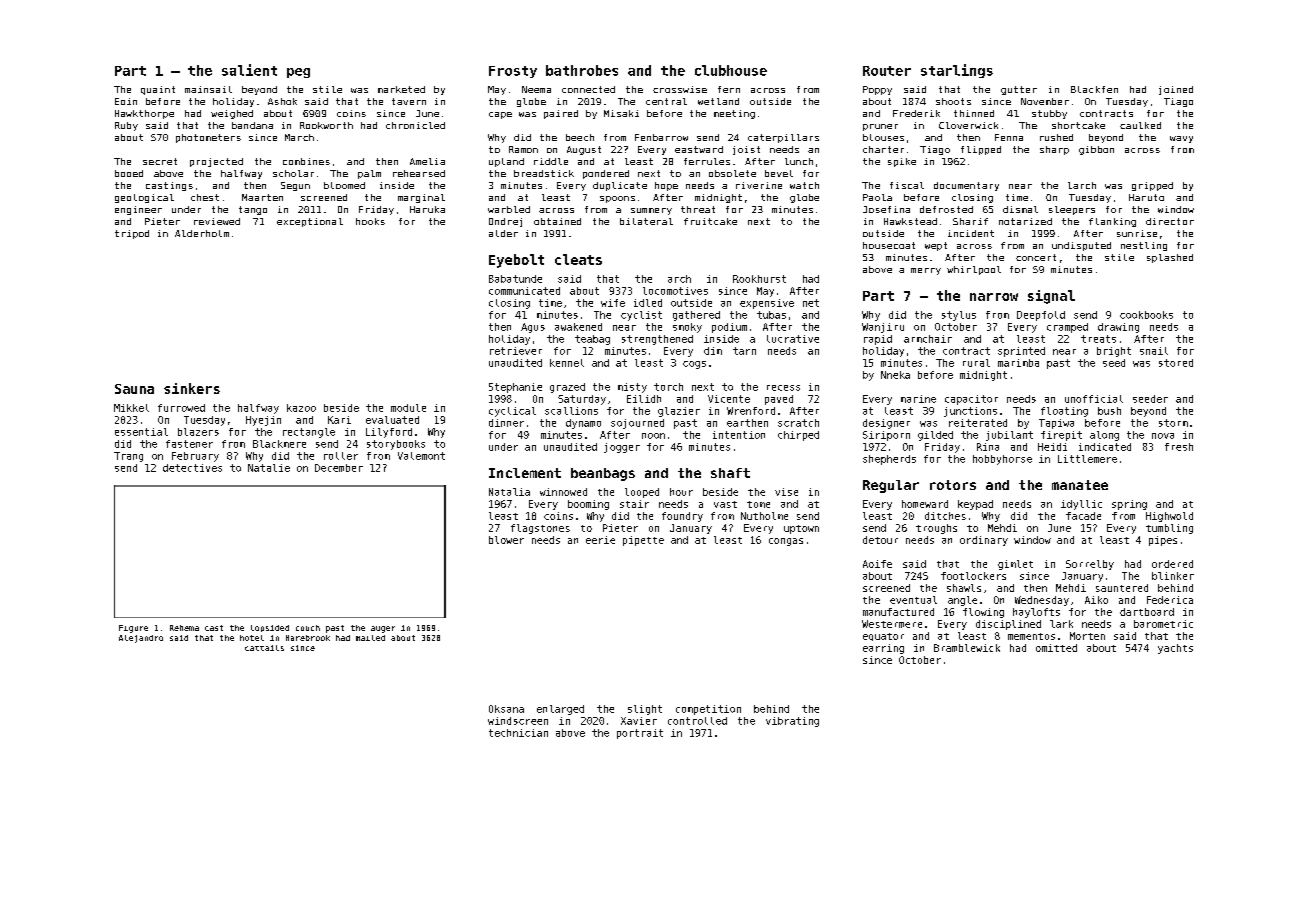 Image resolution: width=1308 pixels, height=924 pixels. Describe the element at coordinates (131, 408) in the image. I see `Mikkel` at that location.
